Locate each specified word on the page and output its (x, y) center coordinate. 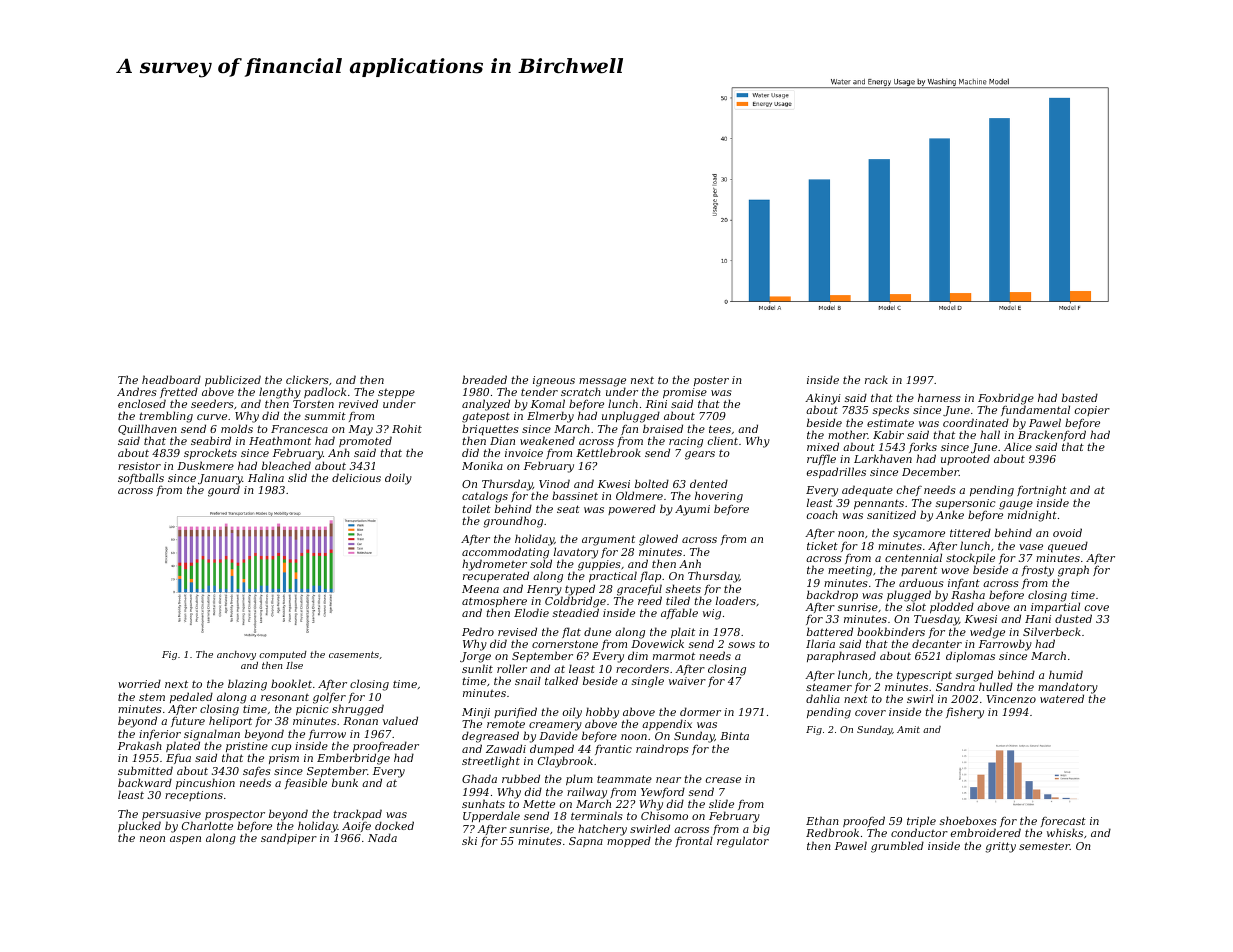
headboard (171, 379)
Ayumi (692, 510)
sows (741, 645)
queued (1068, 547)
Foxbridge (1006, 399)
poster (711, 381)
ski (469, 840)
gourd (224, 491)
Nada (382, 838)
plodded (952, 609)
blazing (247, 685)
